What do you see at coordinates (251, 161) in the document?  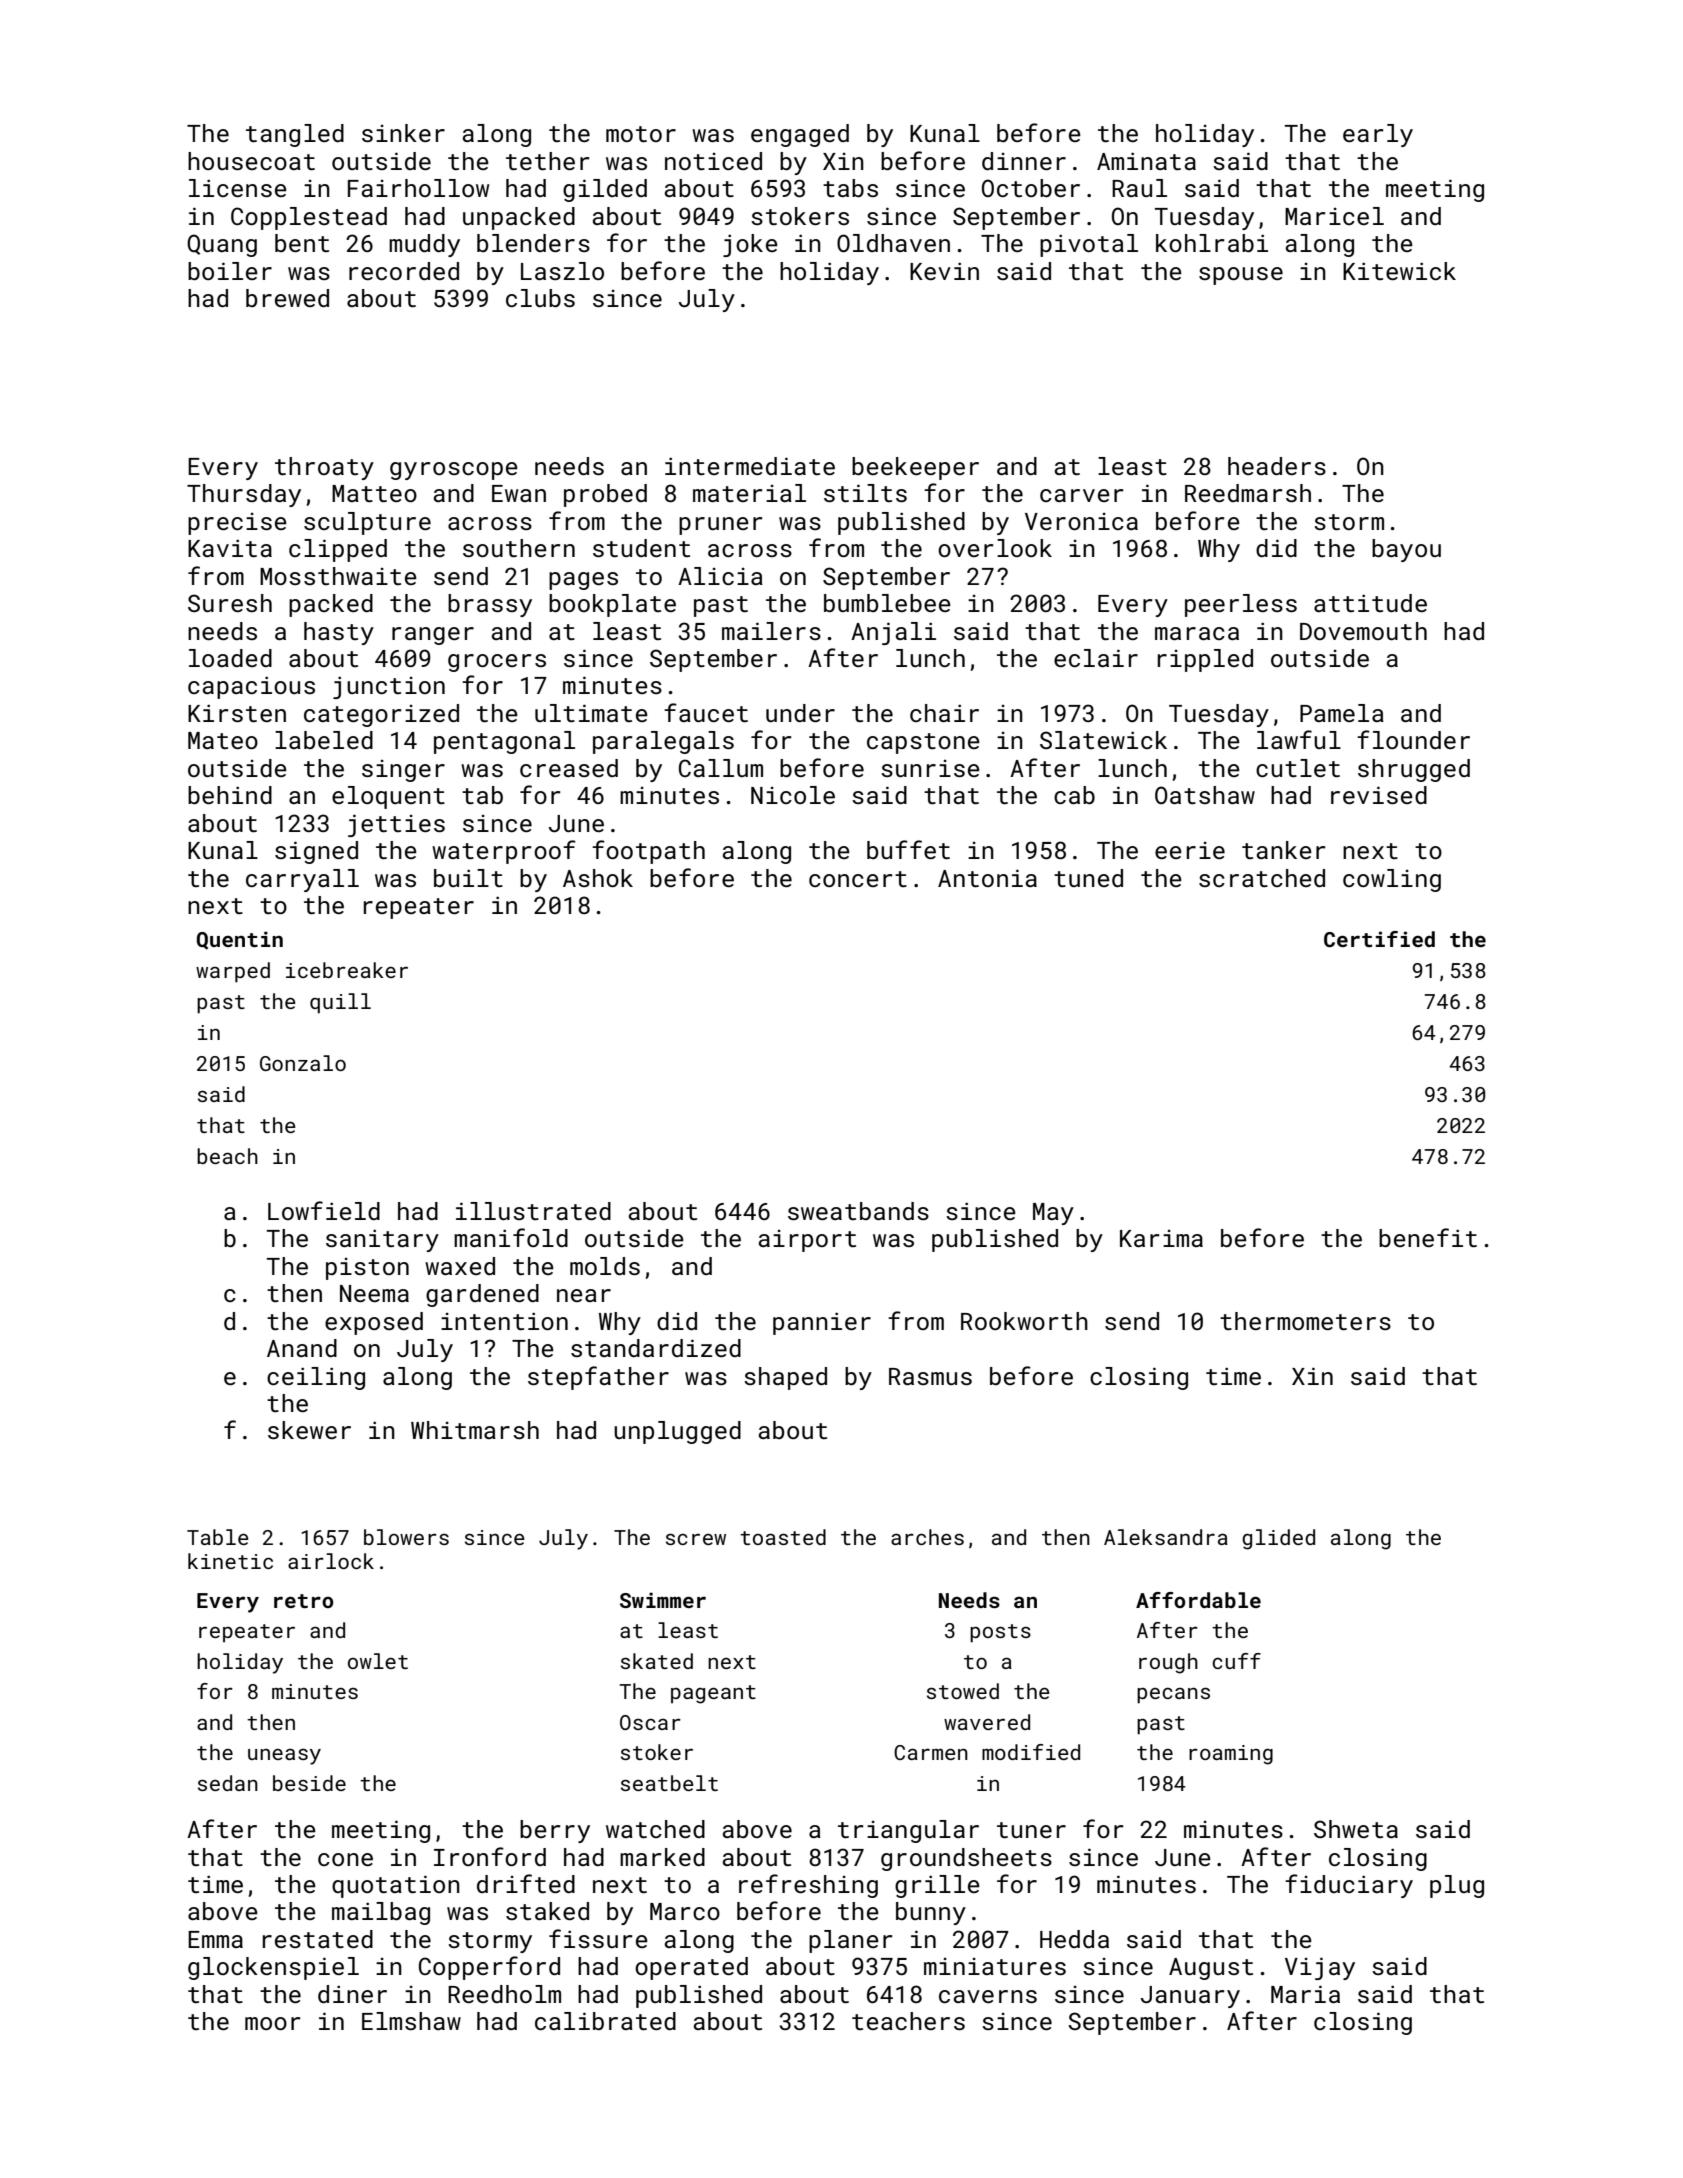 I see `housecoat` at bounding box center [251, 161].
